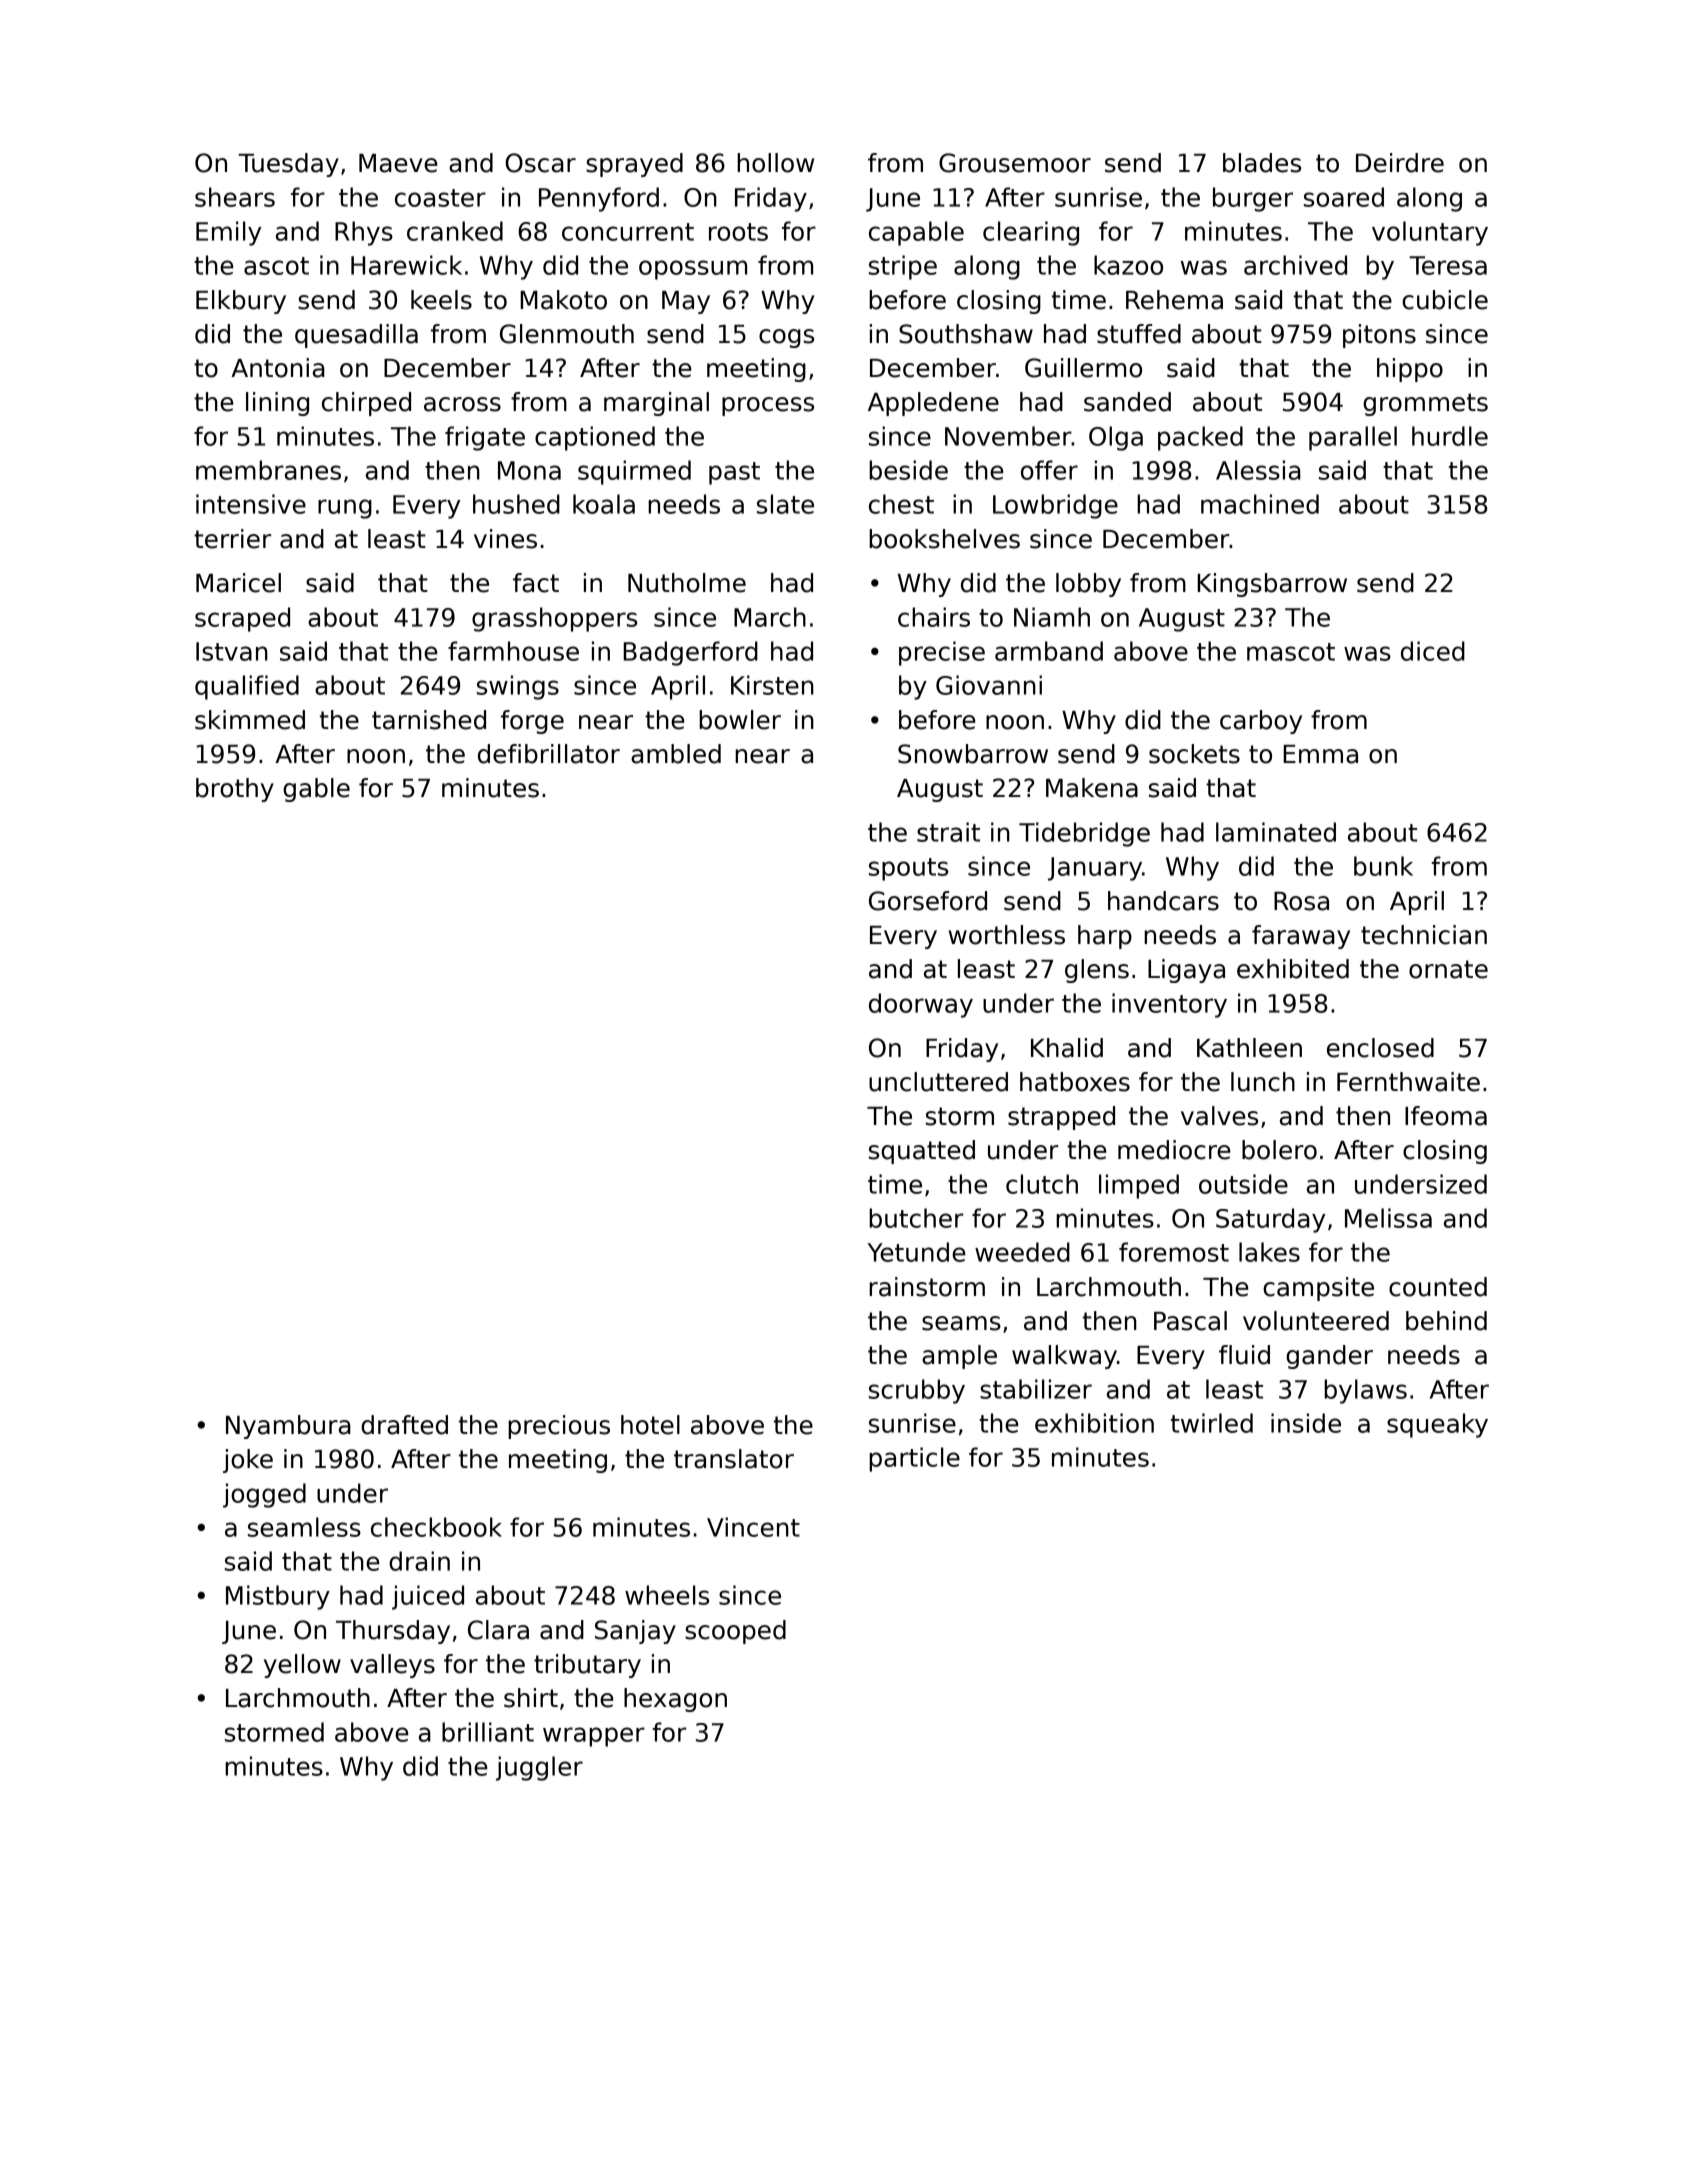  I want to click on Grousemoor, so click(1015, 163).
